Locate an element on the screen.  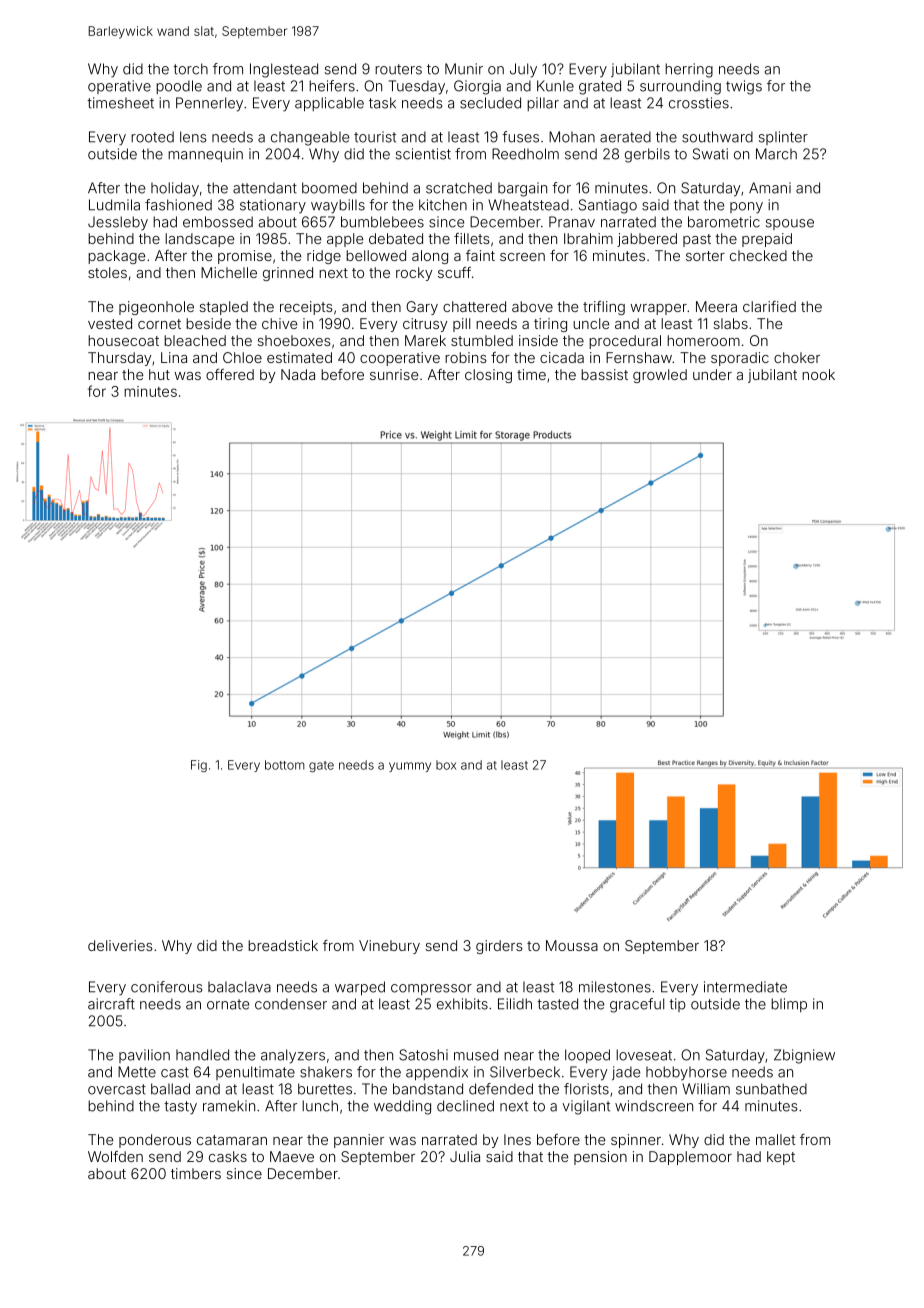
gate is located at coordinates (321, 766).
